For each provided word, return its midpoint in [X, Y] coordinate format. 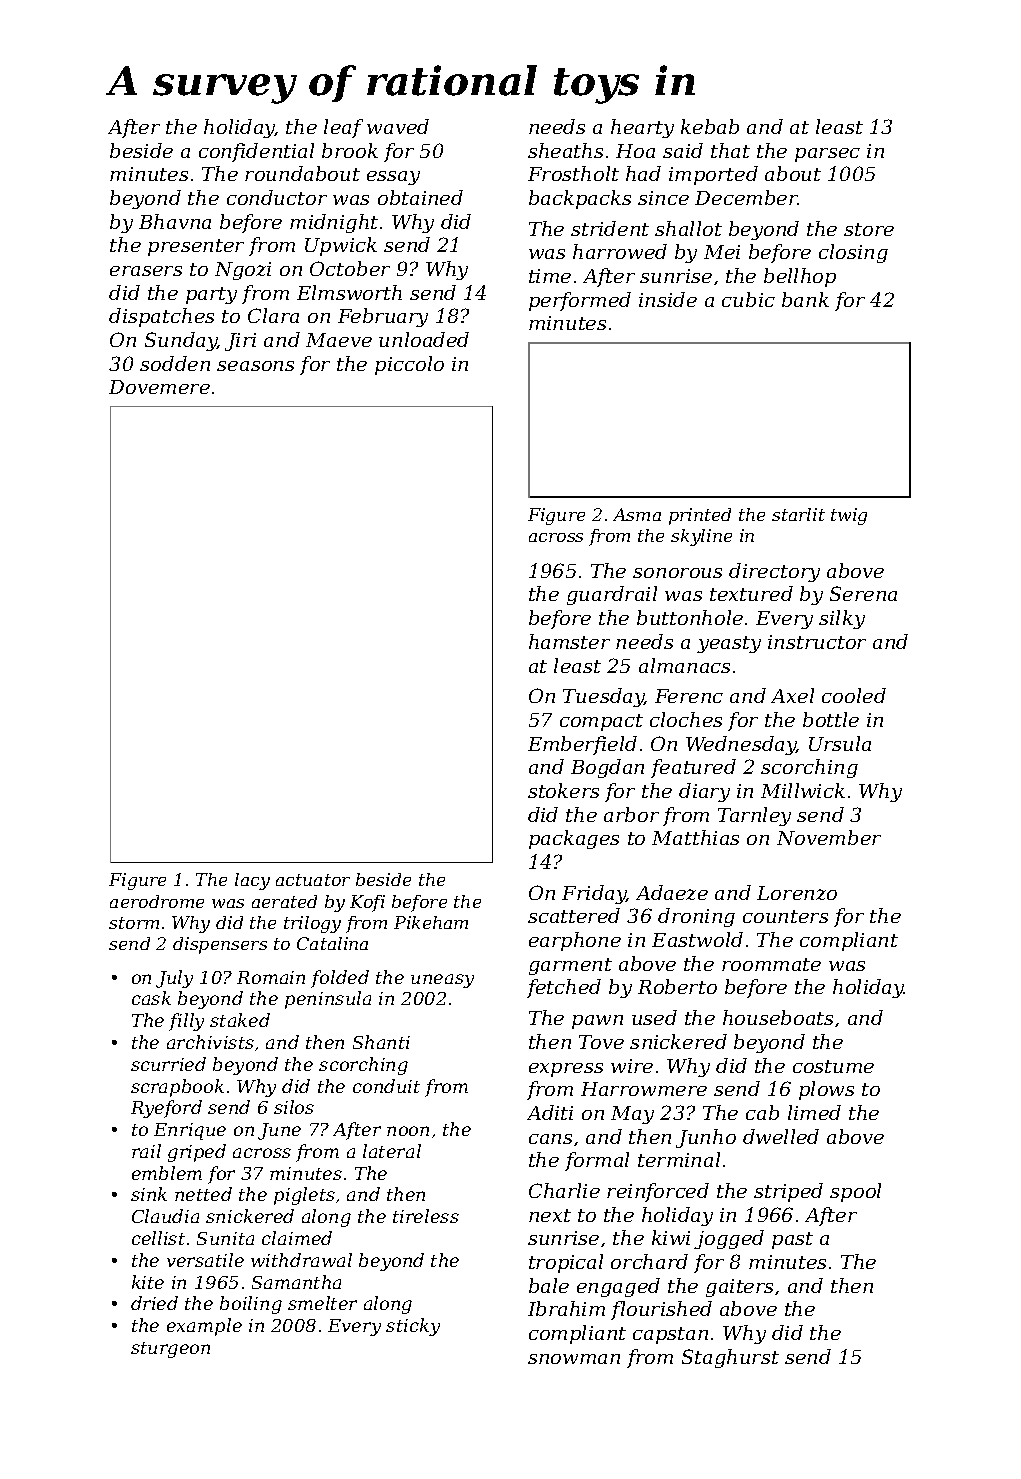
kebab [710, 126]
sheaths [565, 150]
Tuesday [603, 697]
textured [751, 593]
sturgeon [170, 1350]
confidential [256, 152]
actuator [313, 880]
